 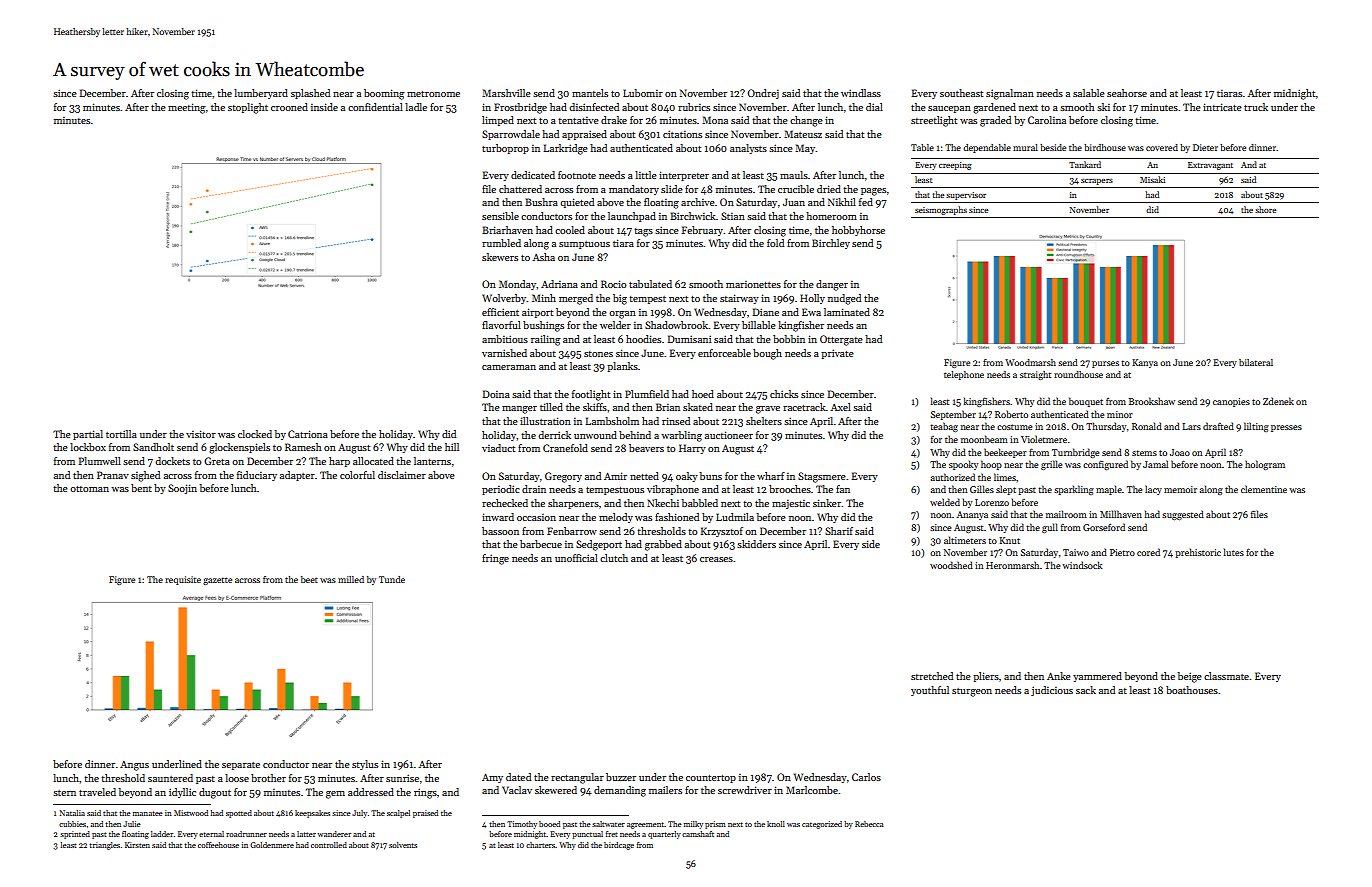 I want to click on coffeehouse, so click(x=218, y=845).
